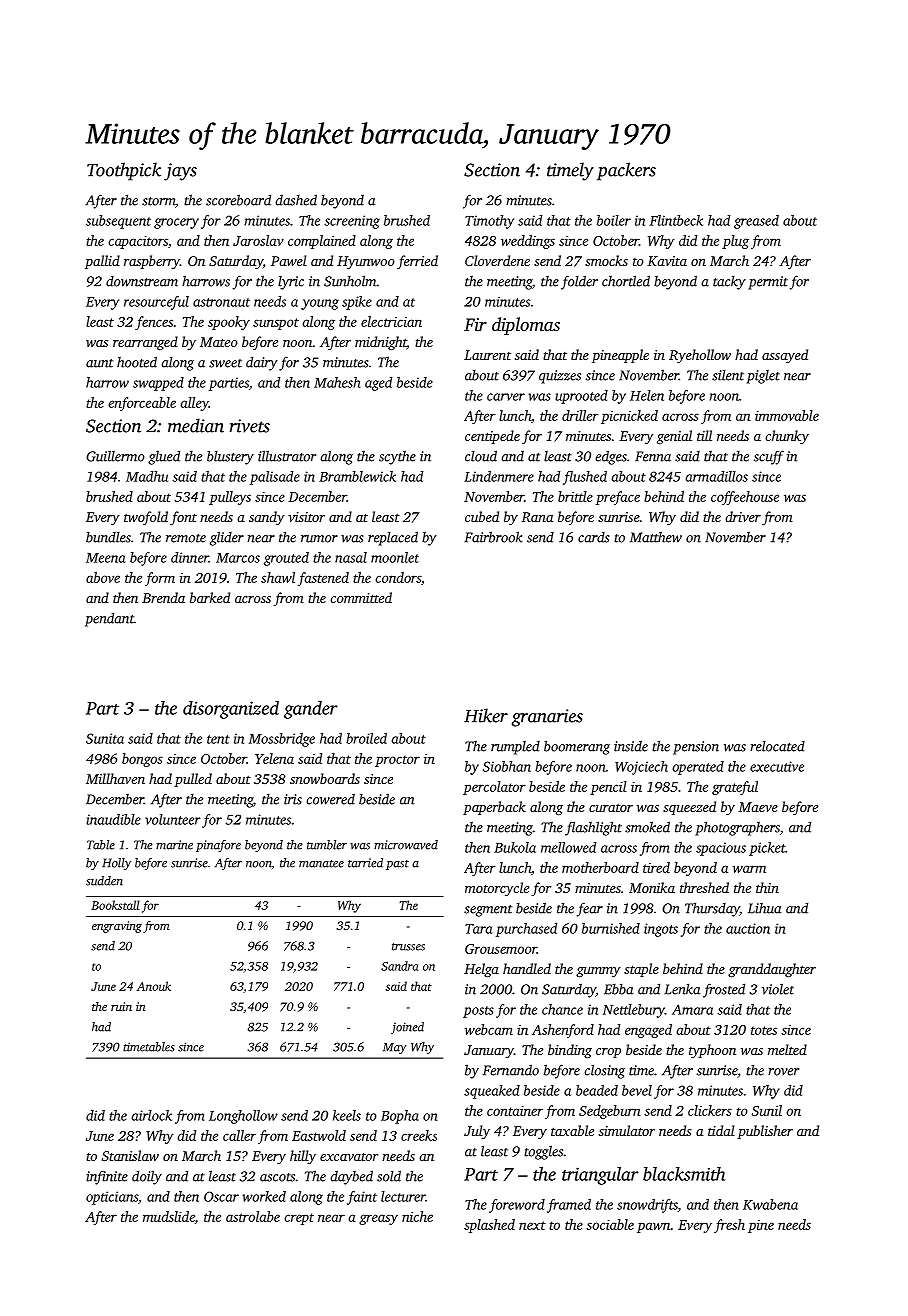 The width and height of the screenshot is (908, 1316). I want to click on blustery, so click(230, 457).
